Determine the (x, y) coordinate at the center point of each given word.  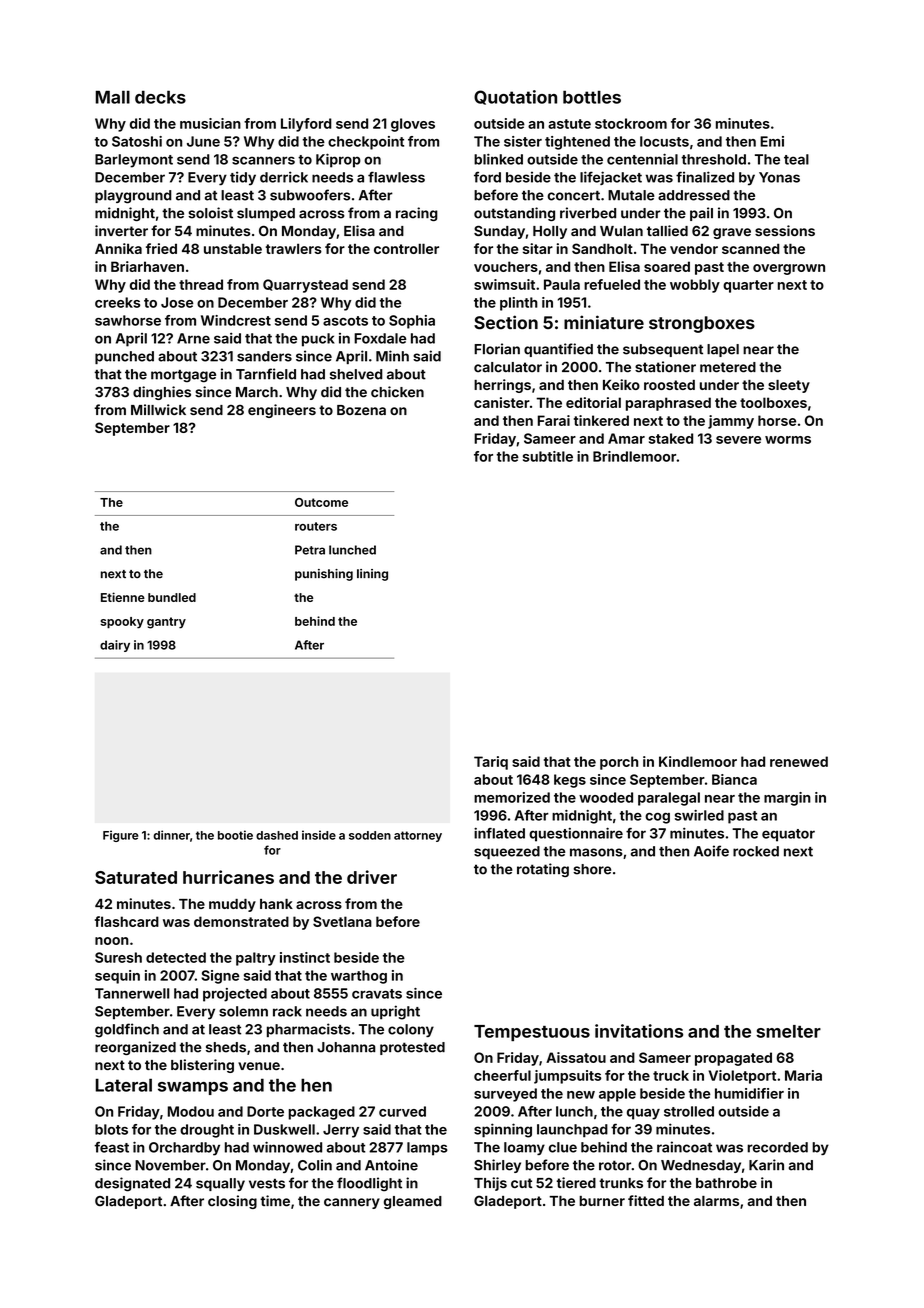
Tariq (491, 763)
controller (406, 248)
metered (728, 367)
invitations (639, 1031)
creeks (117, 302)
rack (287, 1011)
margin (787, 799)
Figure (120, 836)
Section (506, 322)
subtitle (548, 456)
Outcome (321, 502)
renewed (799, 761)
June (203, 141)
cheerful (502, 1075)
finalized (705, 177)
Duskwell (284, 1129)
